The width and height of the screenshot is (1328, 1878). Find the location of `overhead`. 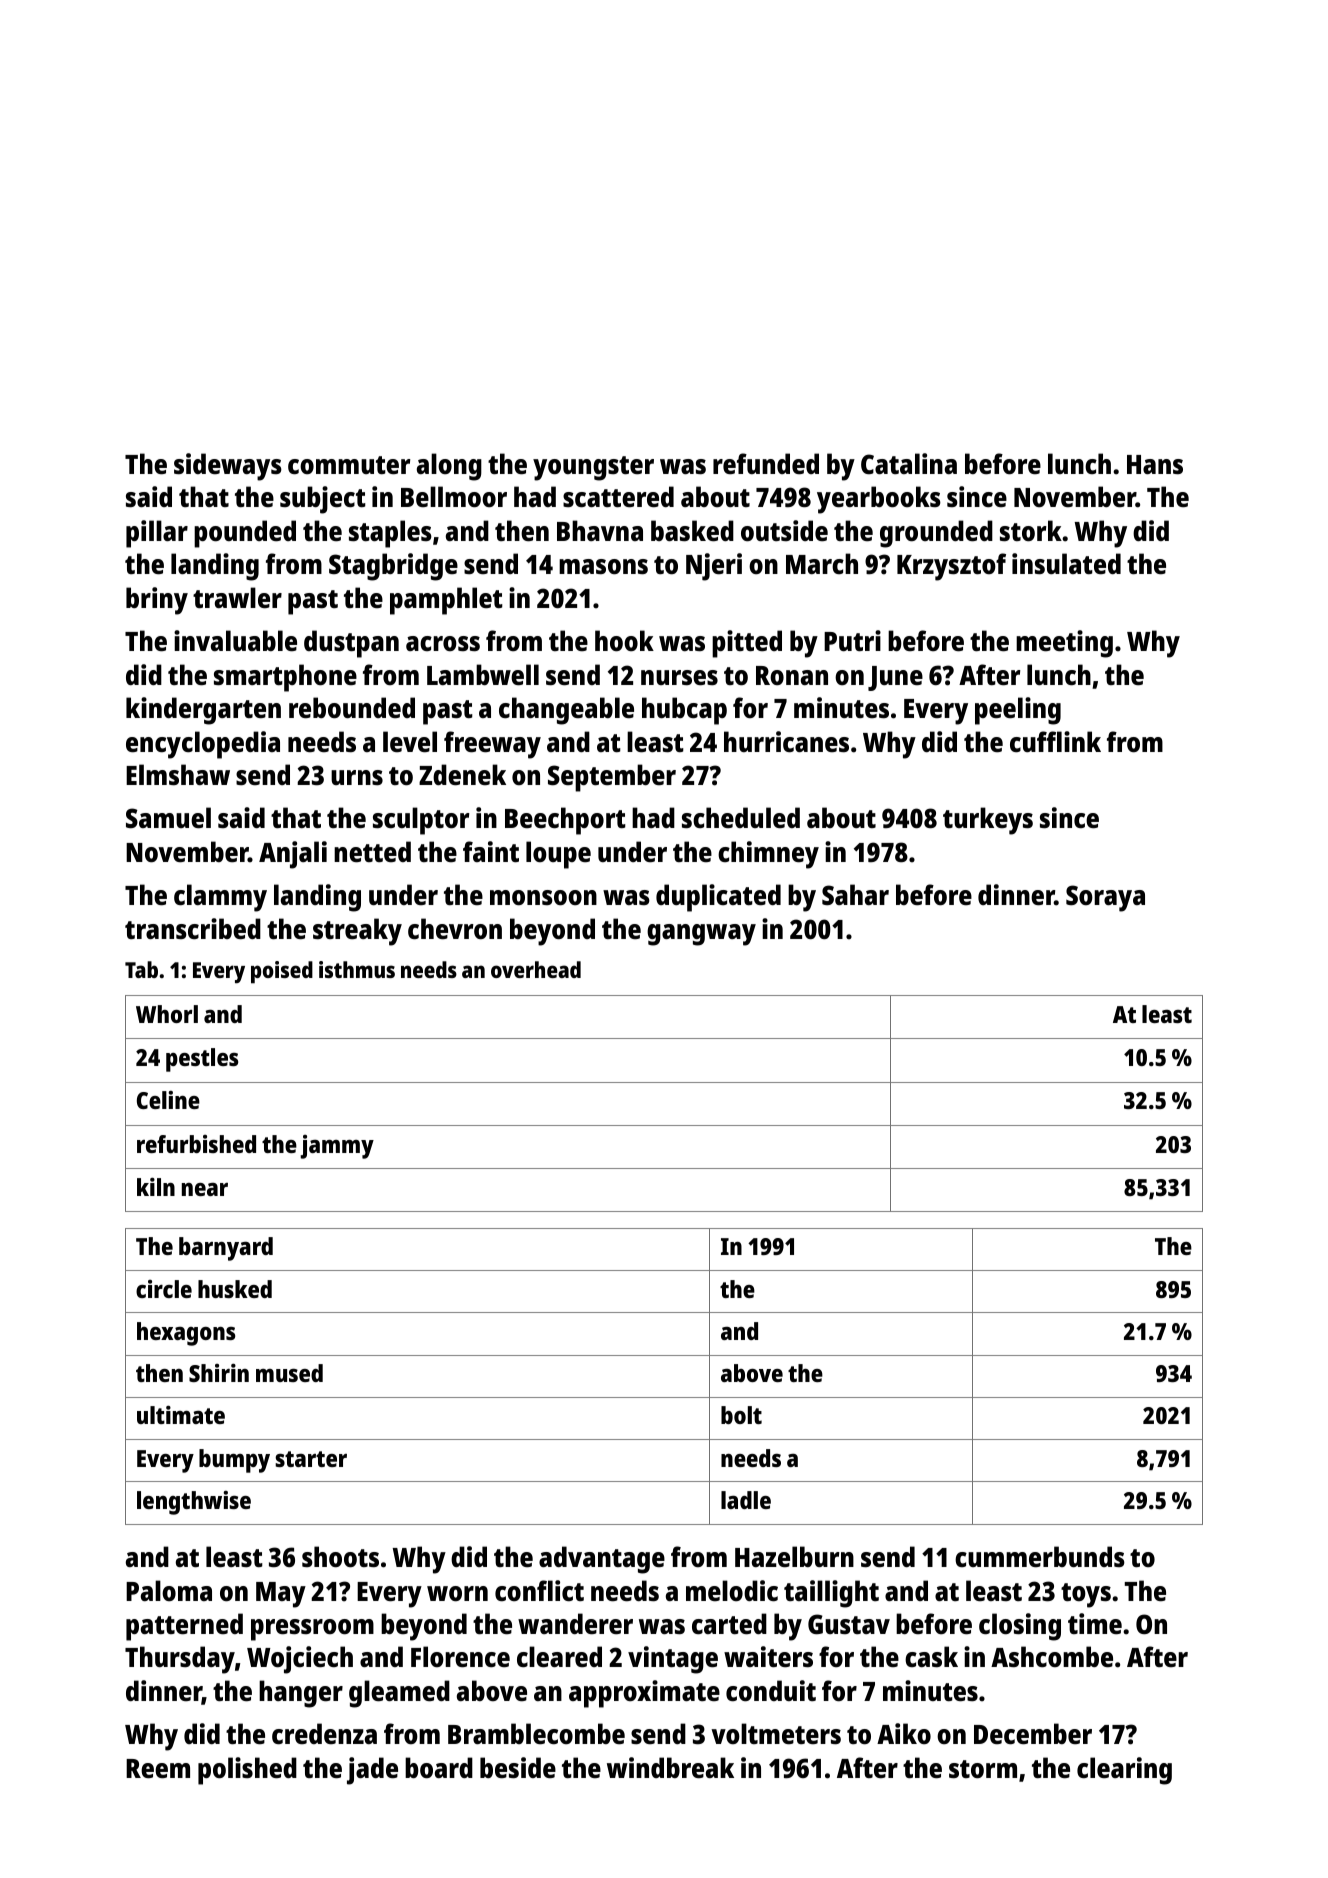

overhead is located at coordinates (536, 969).
